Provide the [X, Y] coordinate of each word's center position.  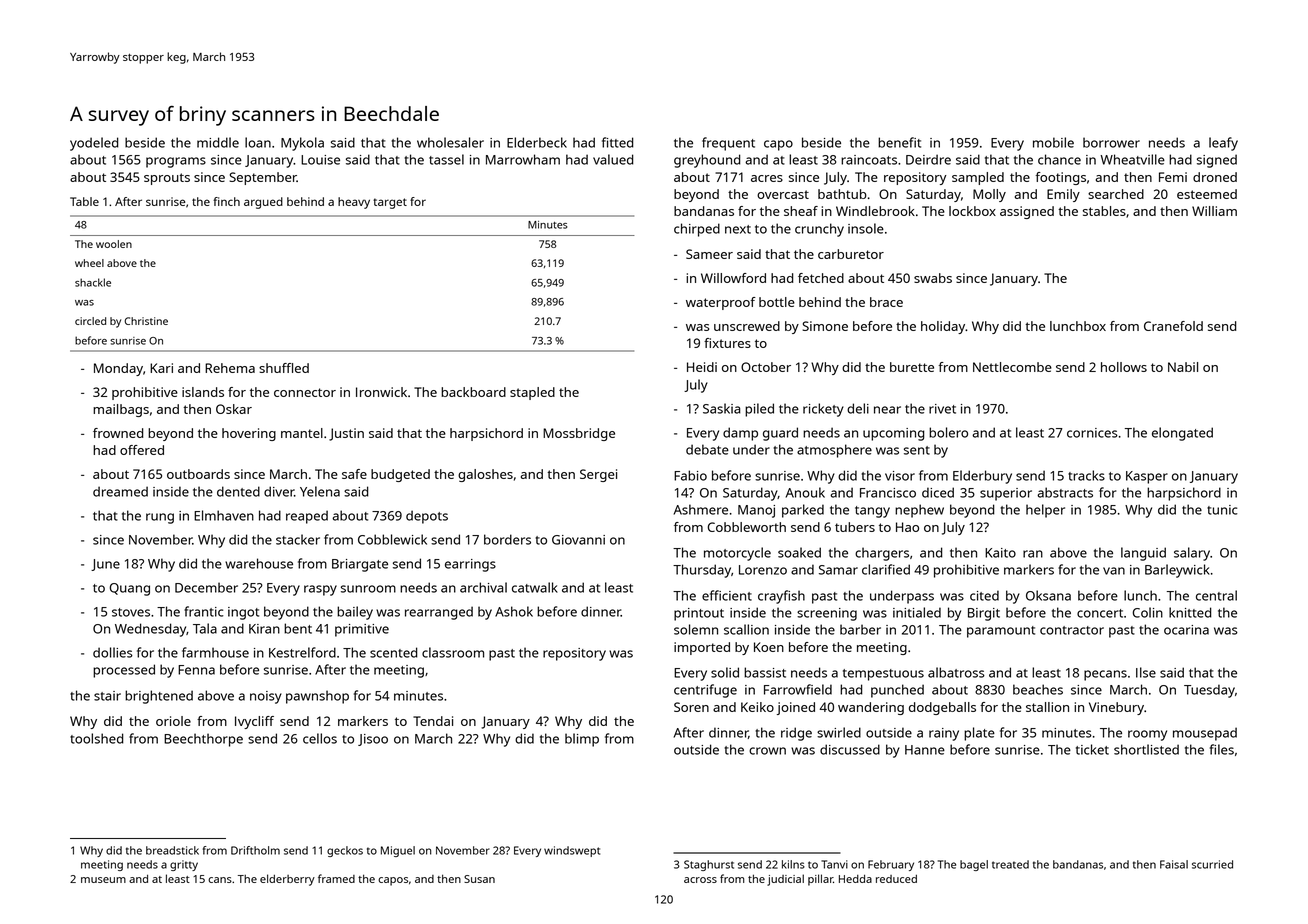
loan [258, 142]
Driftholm [255, 850]
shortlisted [1146, 749]
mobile [1053, 142]
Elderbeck [537, 142]
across [700, 880]
